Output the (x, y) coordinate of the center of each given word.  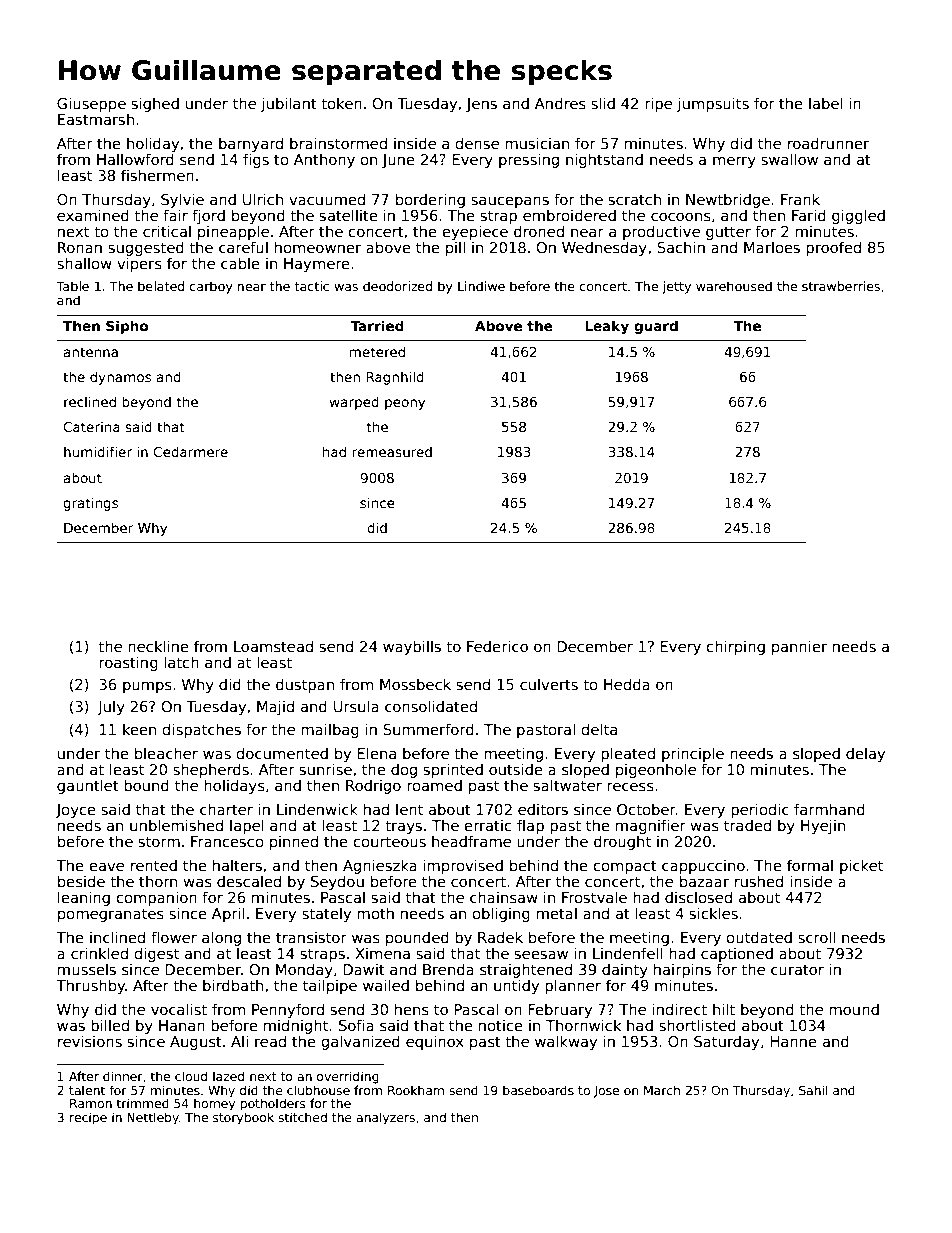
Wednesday (604, 248)
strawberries (841, 286)
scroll (816, 937)
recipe (88, 1118)
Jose (606, 1092)
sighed (155, 104)
